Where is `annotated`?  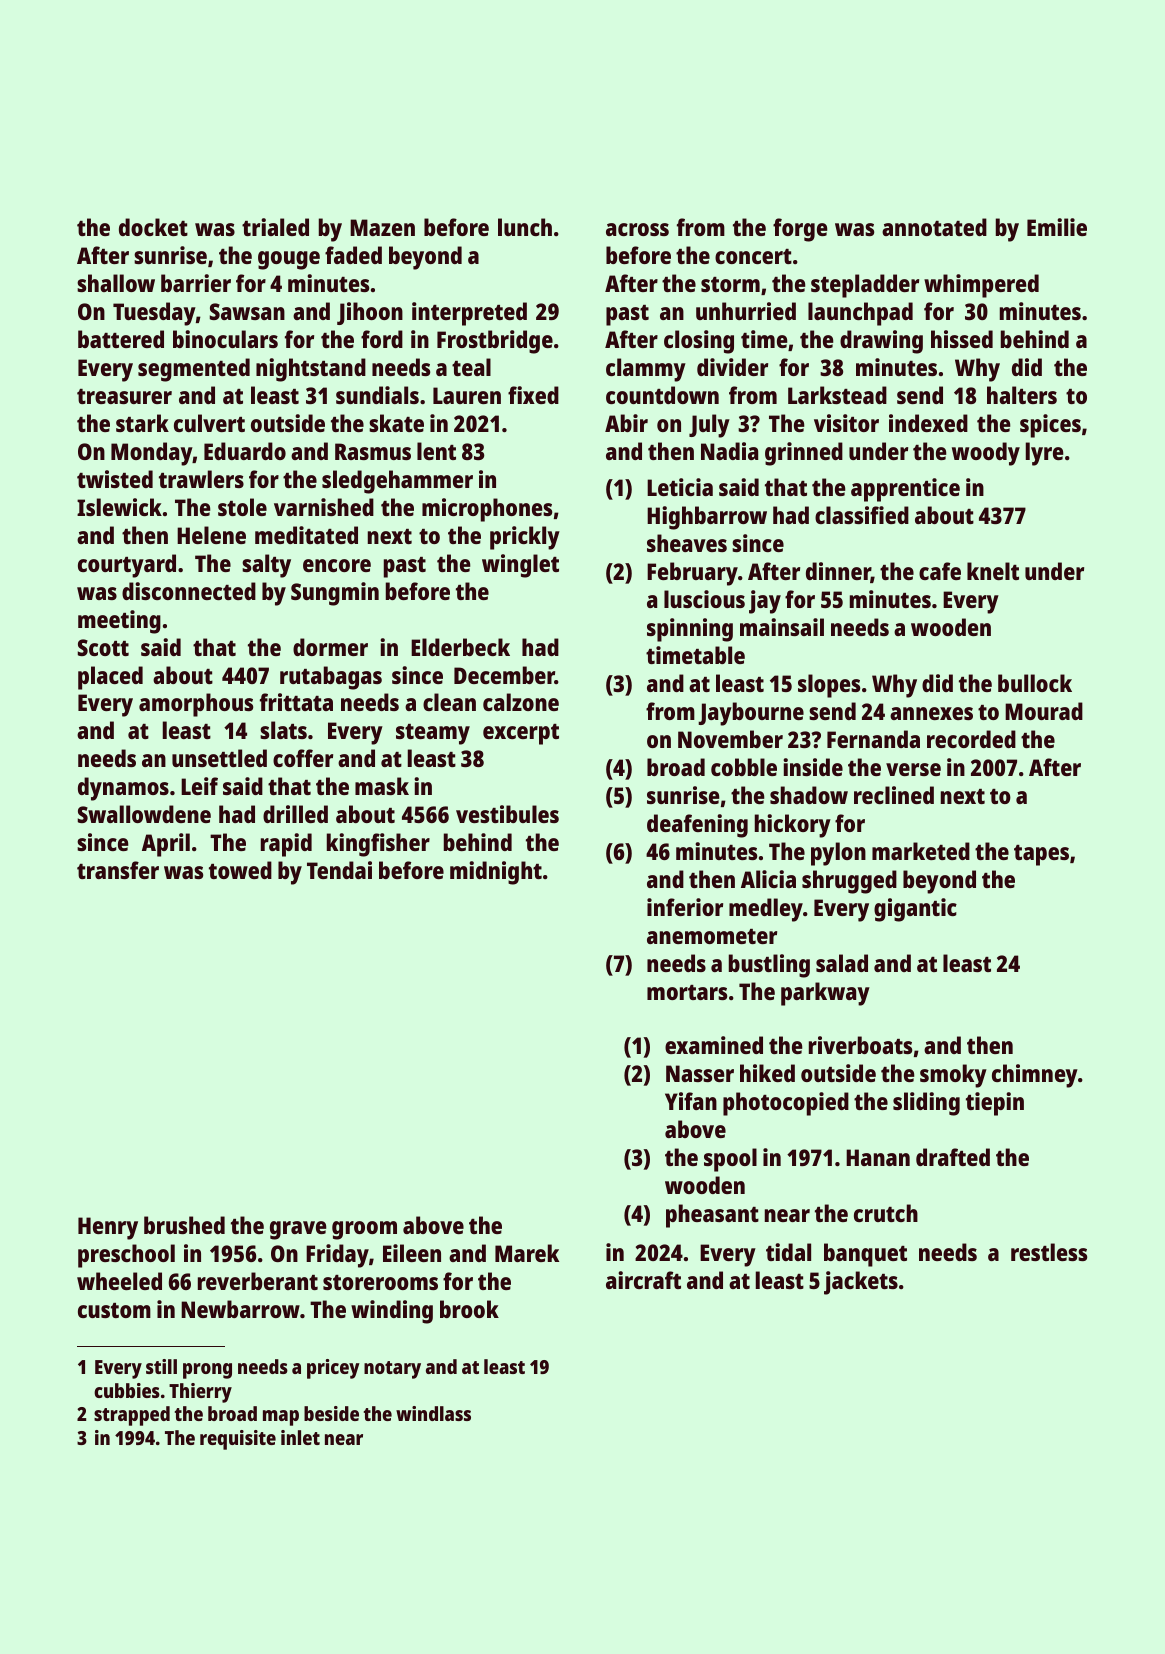
annotated is located at coordinates (934, 227).
